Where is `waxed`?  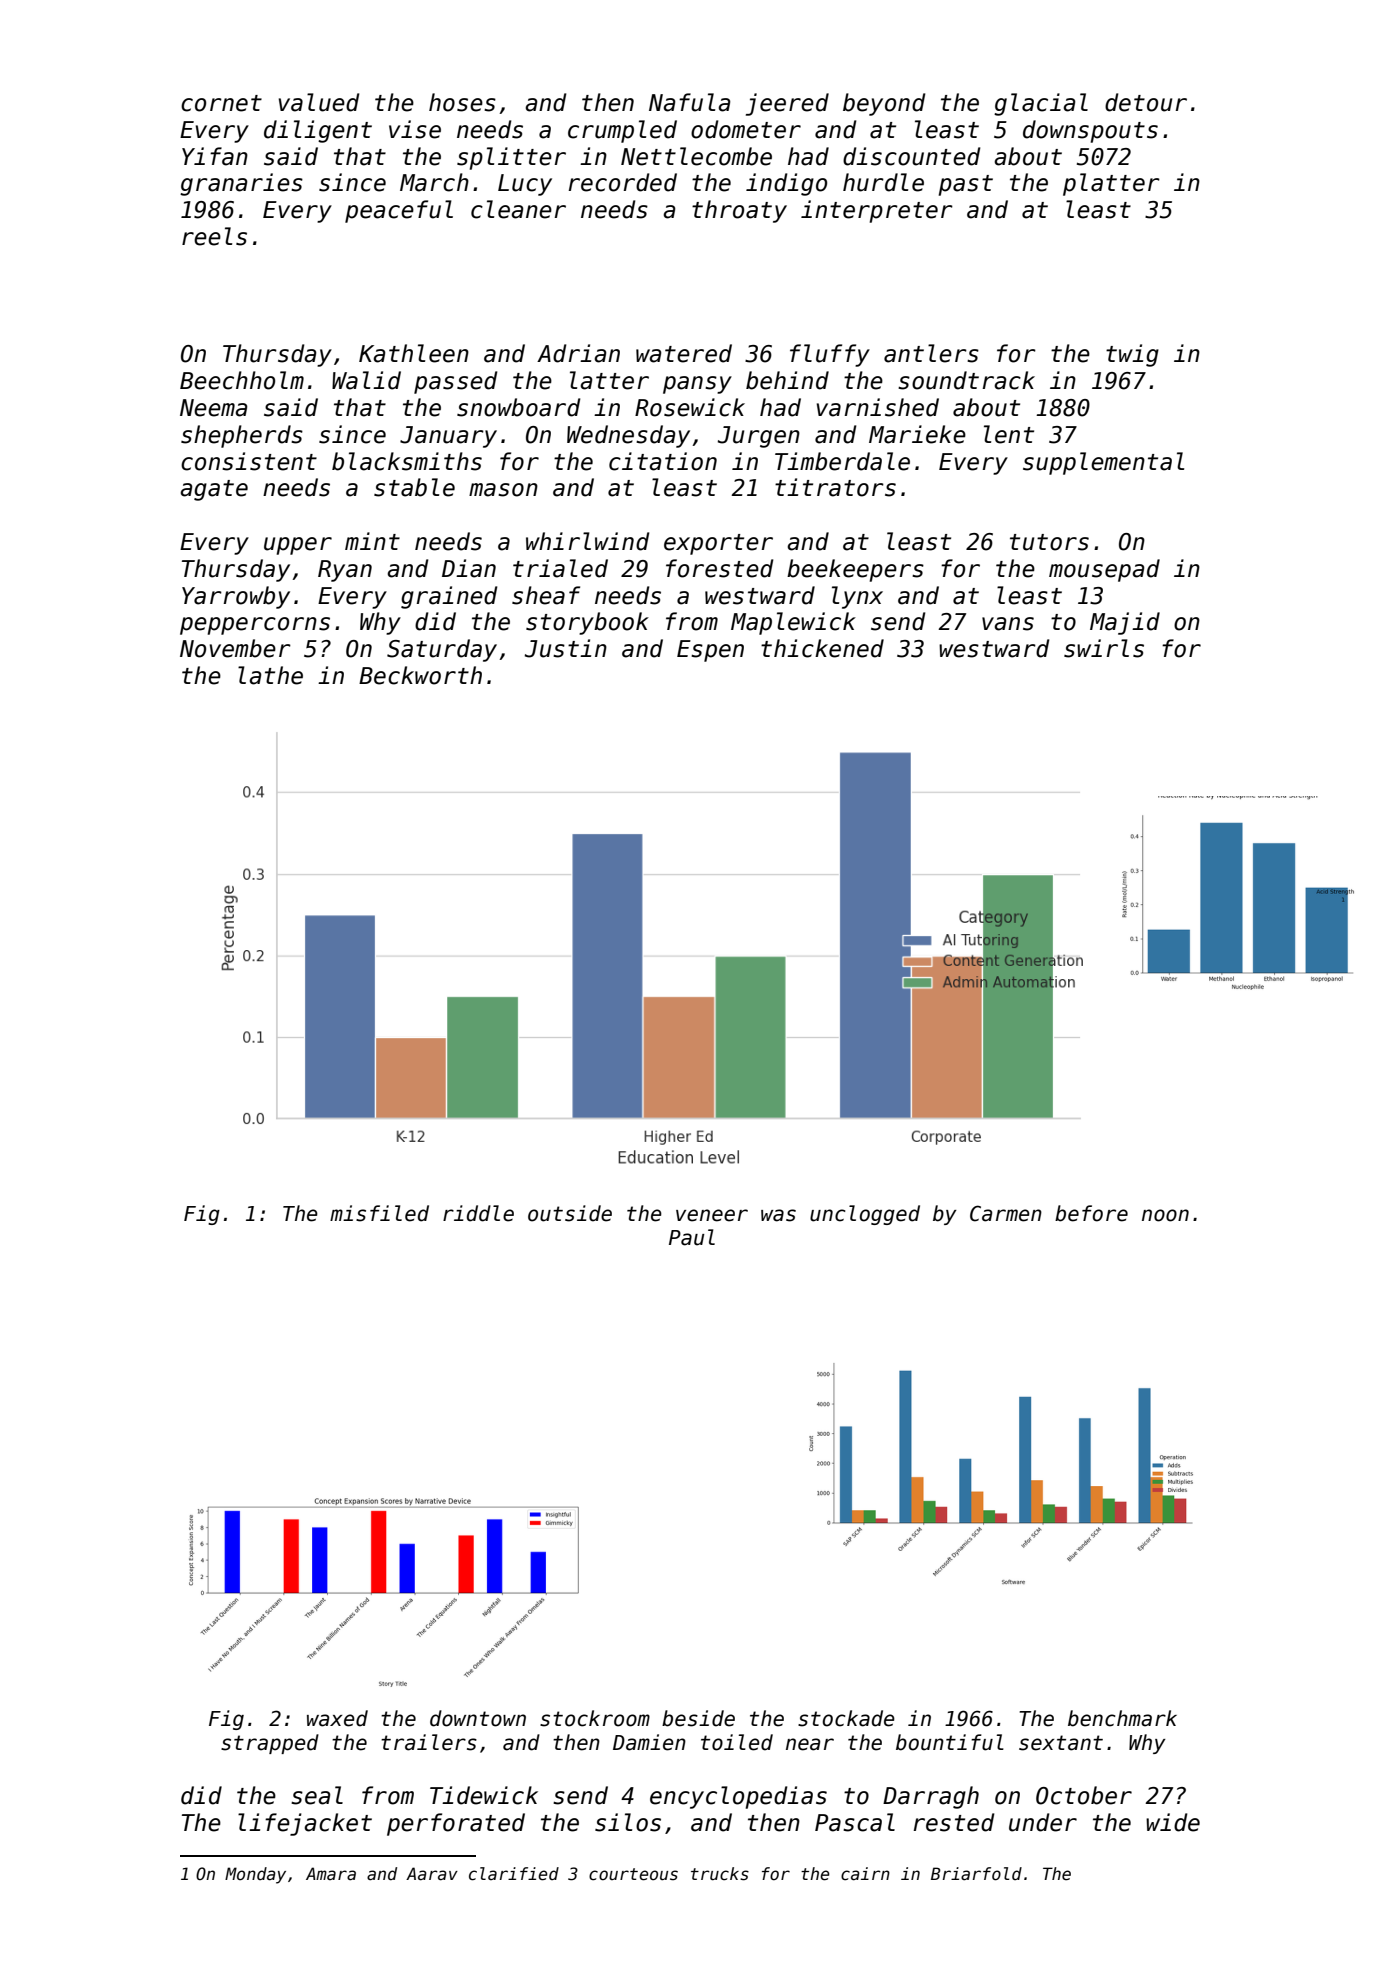 waxed is located at coordinates (337, 1718).
